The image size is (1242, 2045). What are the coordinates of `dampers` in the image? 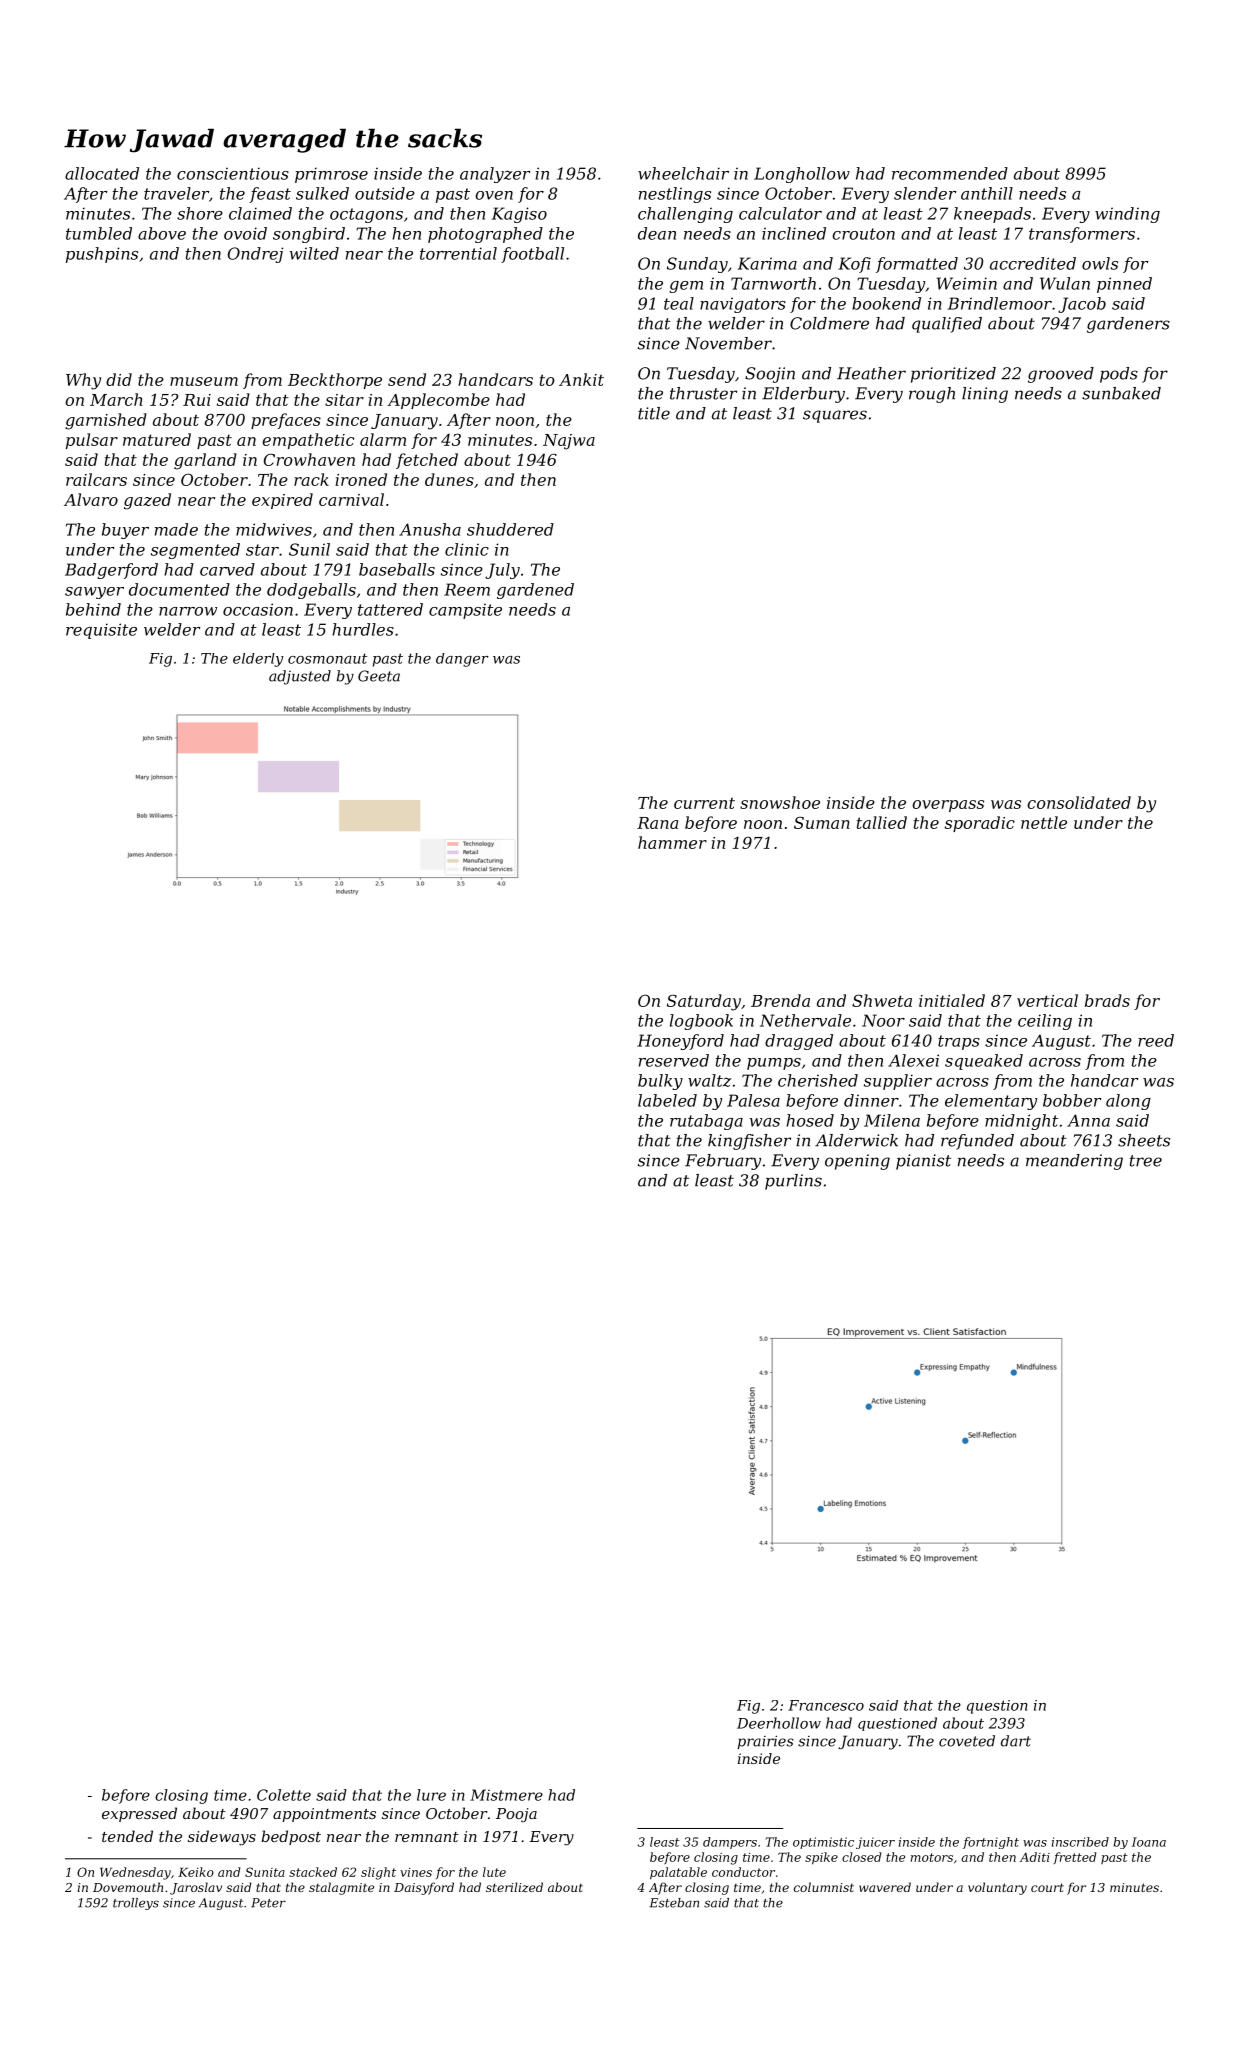 It's located at (730, 1843).
